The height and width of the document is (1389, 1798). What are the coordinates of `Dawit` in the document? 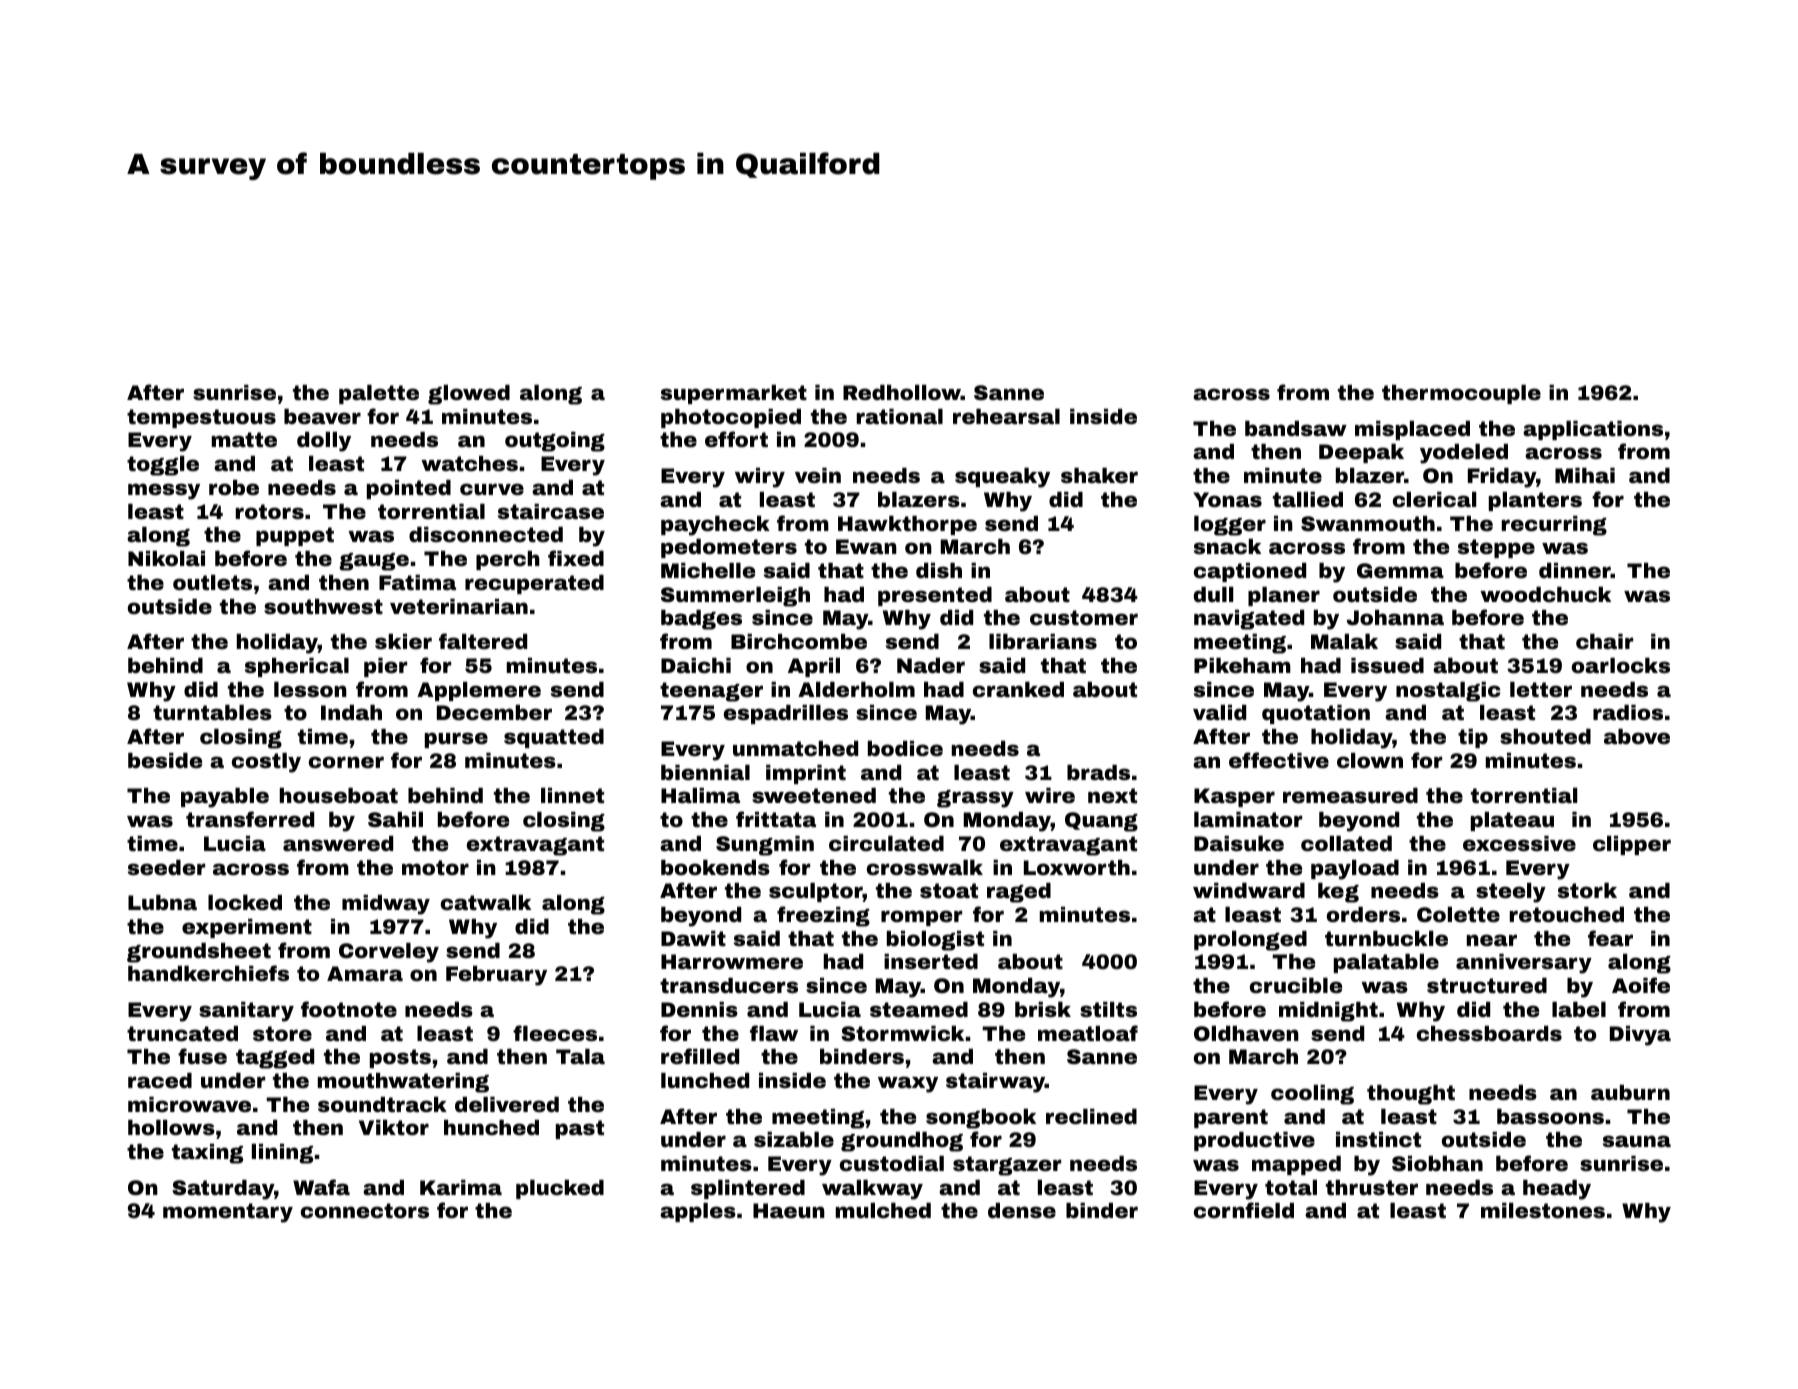 It's located at (693, 938).
